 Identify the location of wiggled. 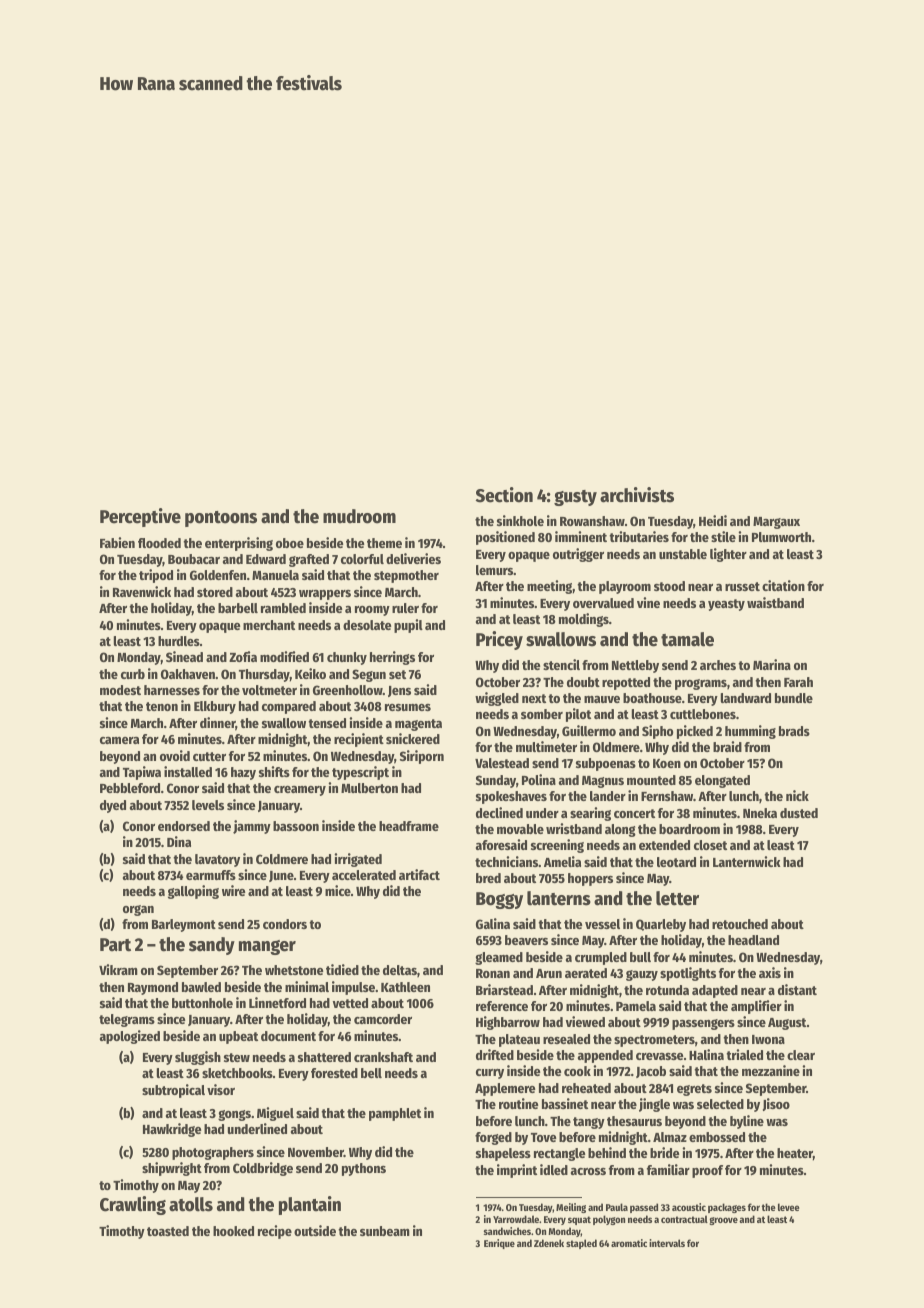
(497, 699).
